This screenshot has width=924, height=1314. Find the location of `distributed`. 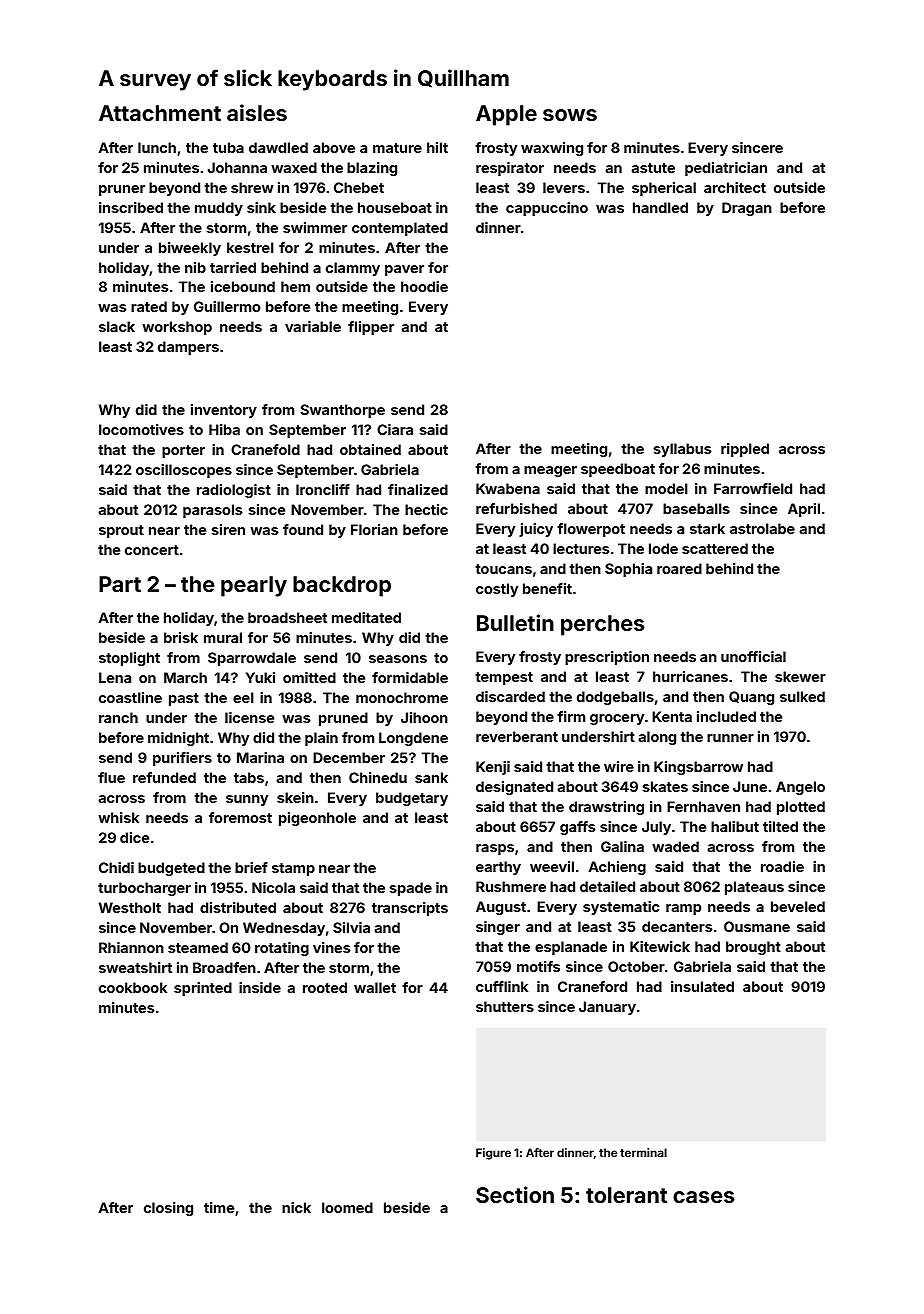

distributed is located at coordinates (238, 907).
